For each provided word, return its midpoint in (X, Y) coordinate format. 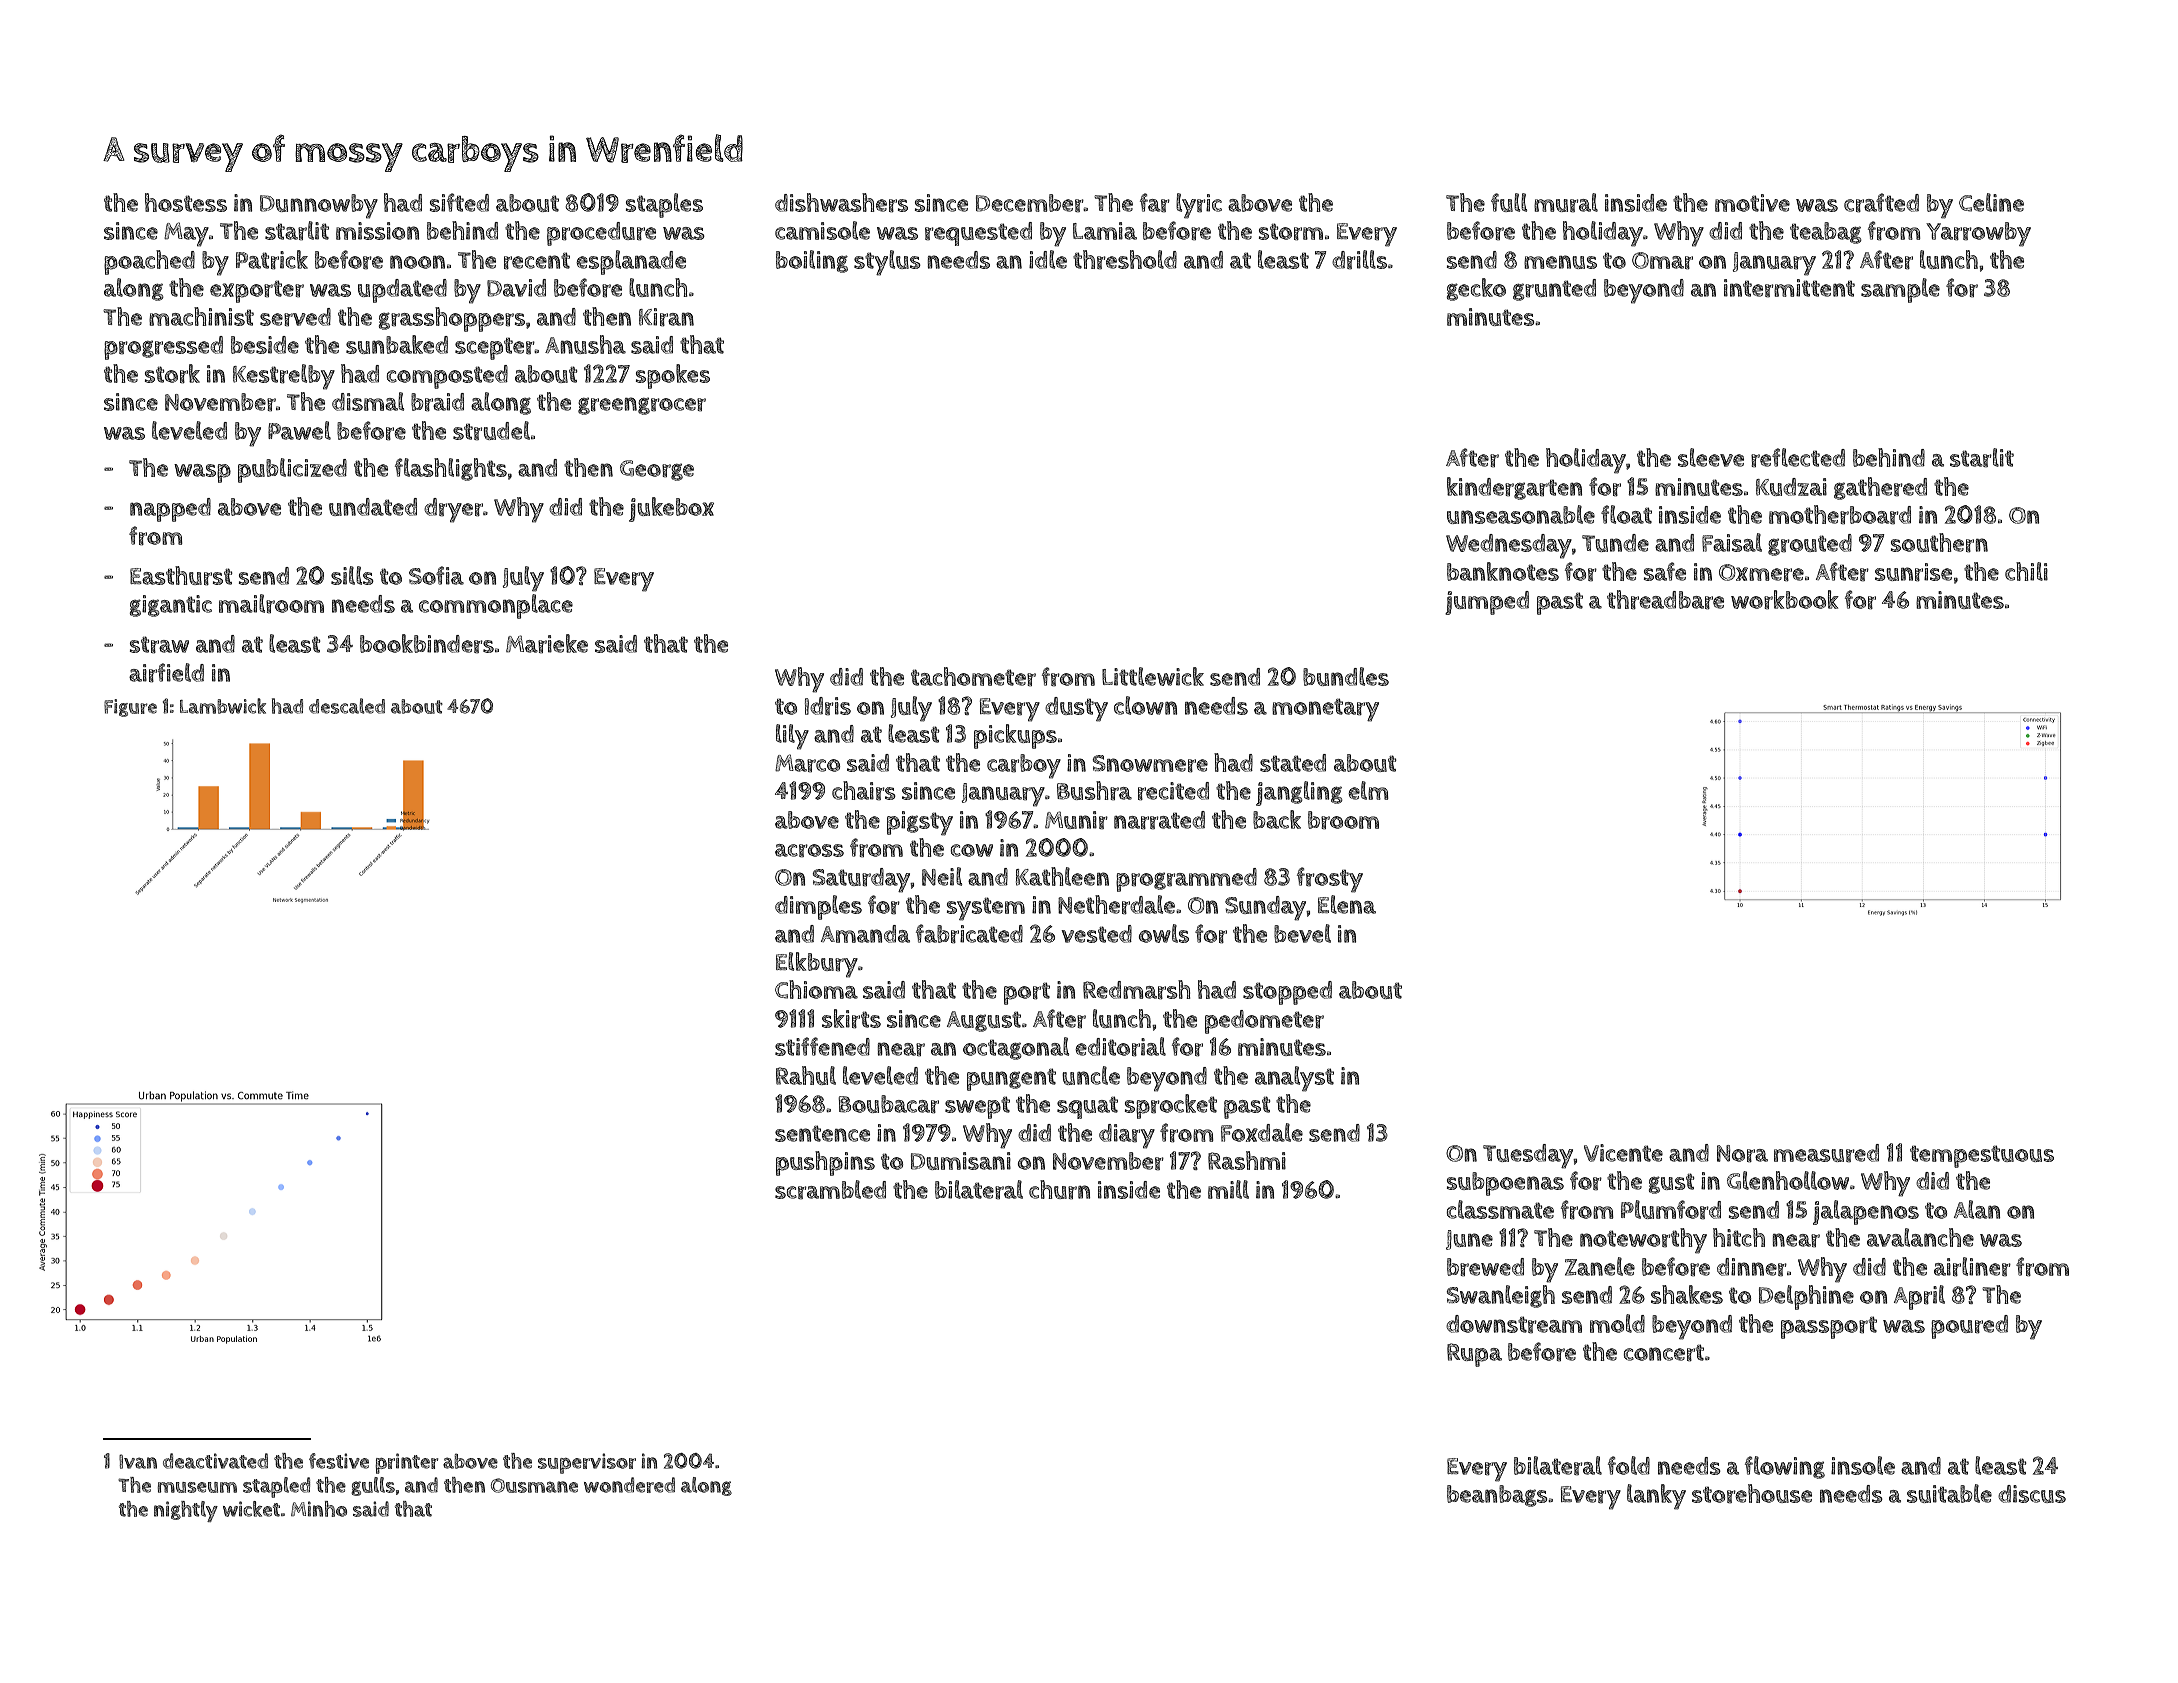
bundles (1346, 676)
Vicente (1623, 1153)
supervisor (587, 1463)
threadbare (1665, 599)
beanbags (1497, 1496)
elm (1368, 790)
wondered (629, 1485)
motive (1752, 203)
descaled (347, 706)
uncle (1091, 1075)
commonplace (496, 606)
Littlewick (1153, 676)
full (1509, 202)
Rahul (806, 1075)
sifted (459, 202)
